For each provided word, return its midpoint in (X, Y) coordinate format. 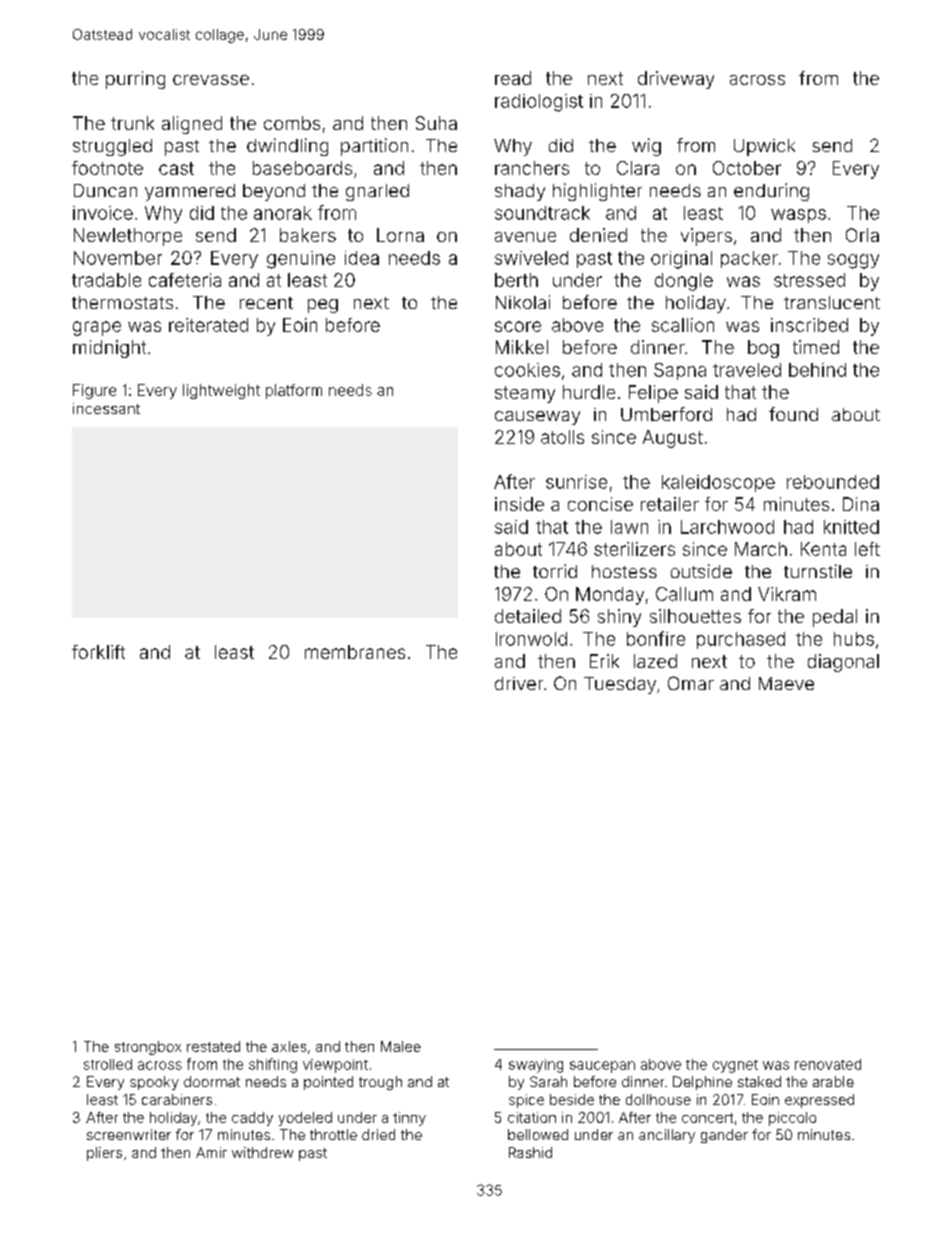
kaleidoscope (718, 483)
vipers (706, 237)
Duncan (105, 190)
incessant (106, 408)
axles (289, 1046)
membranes (355, 652)
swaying (536, 1066)
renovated (828, 1064)
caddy (252, 1119)
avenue (525, 237)
